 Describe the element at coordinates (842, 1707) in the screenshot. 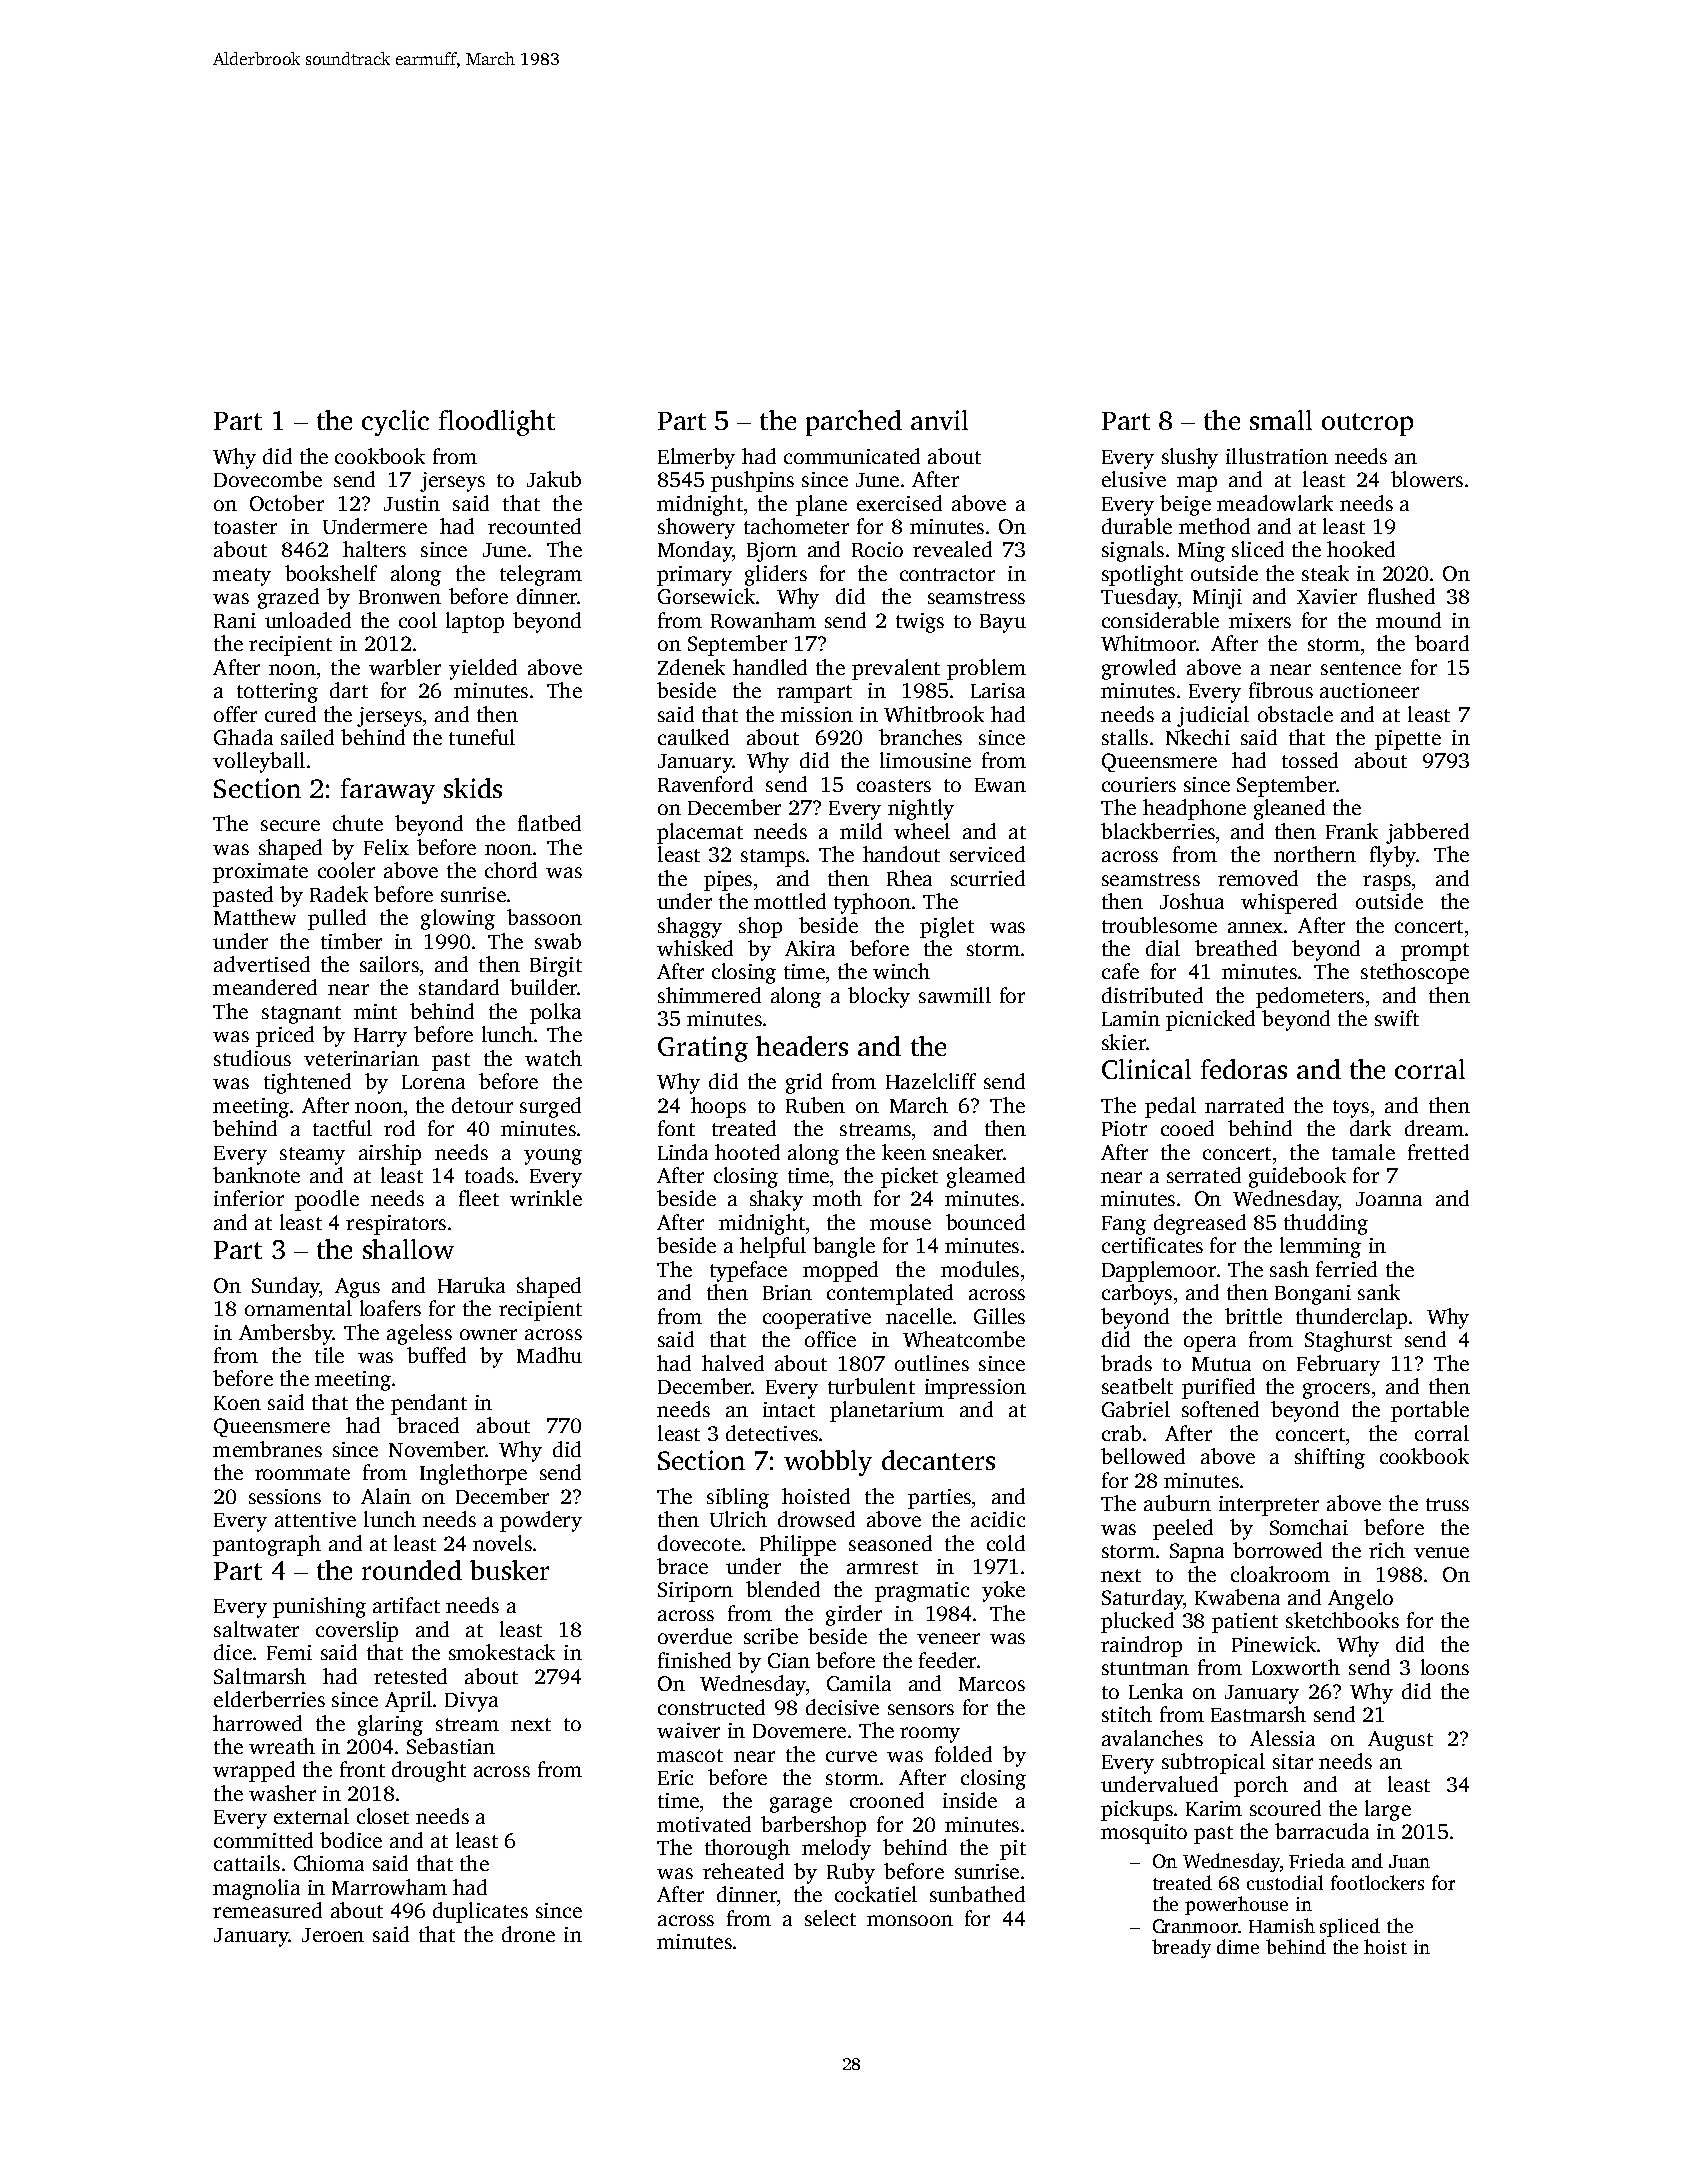

I see `decisive` at that location.
